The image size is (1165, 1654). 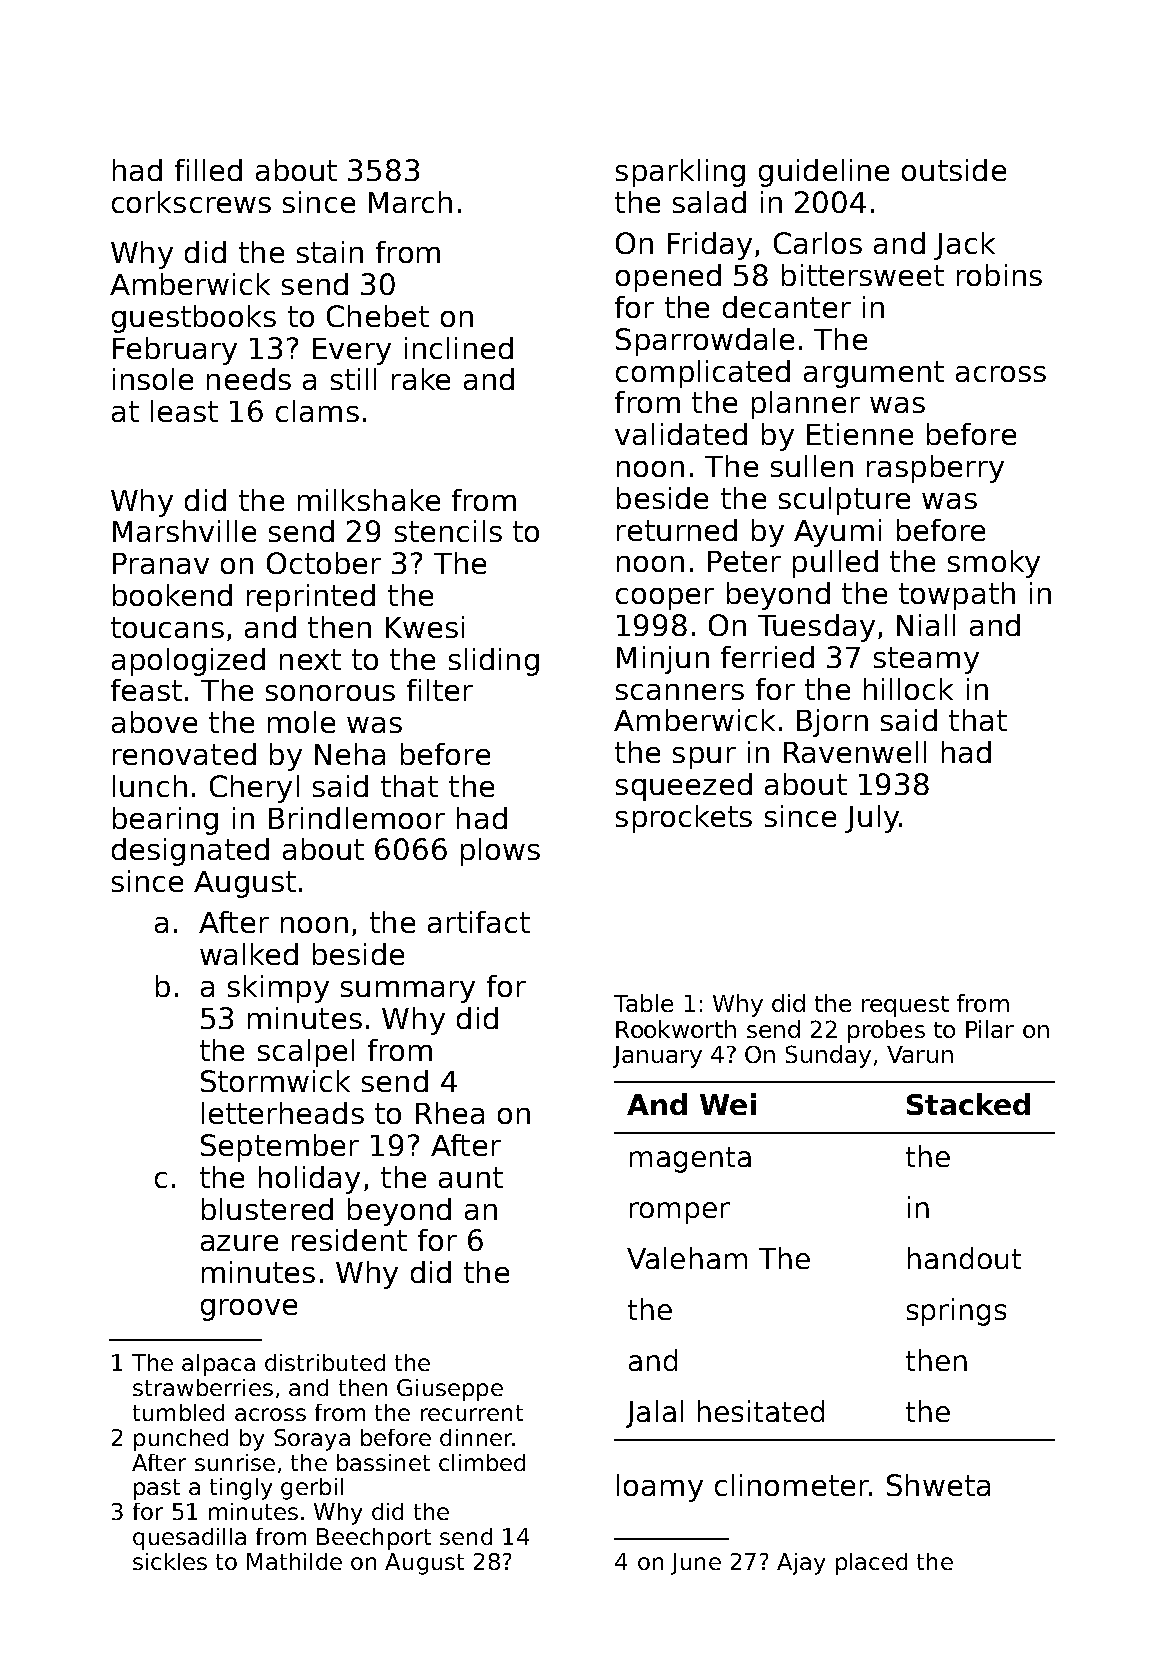 What do you see at coordinates (479, 922) in the document?
I see `artifact` at bounding box center [479, 922].
